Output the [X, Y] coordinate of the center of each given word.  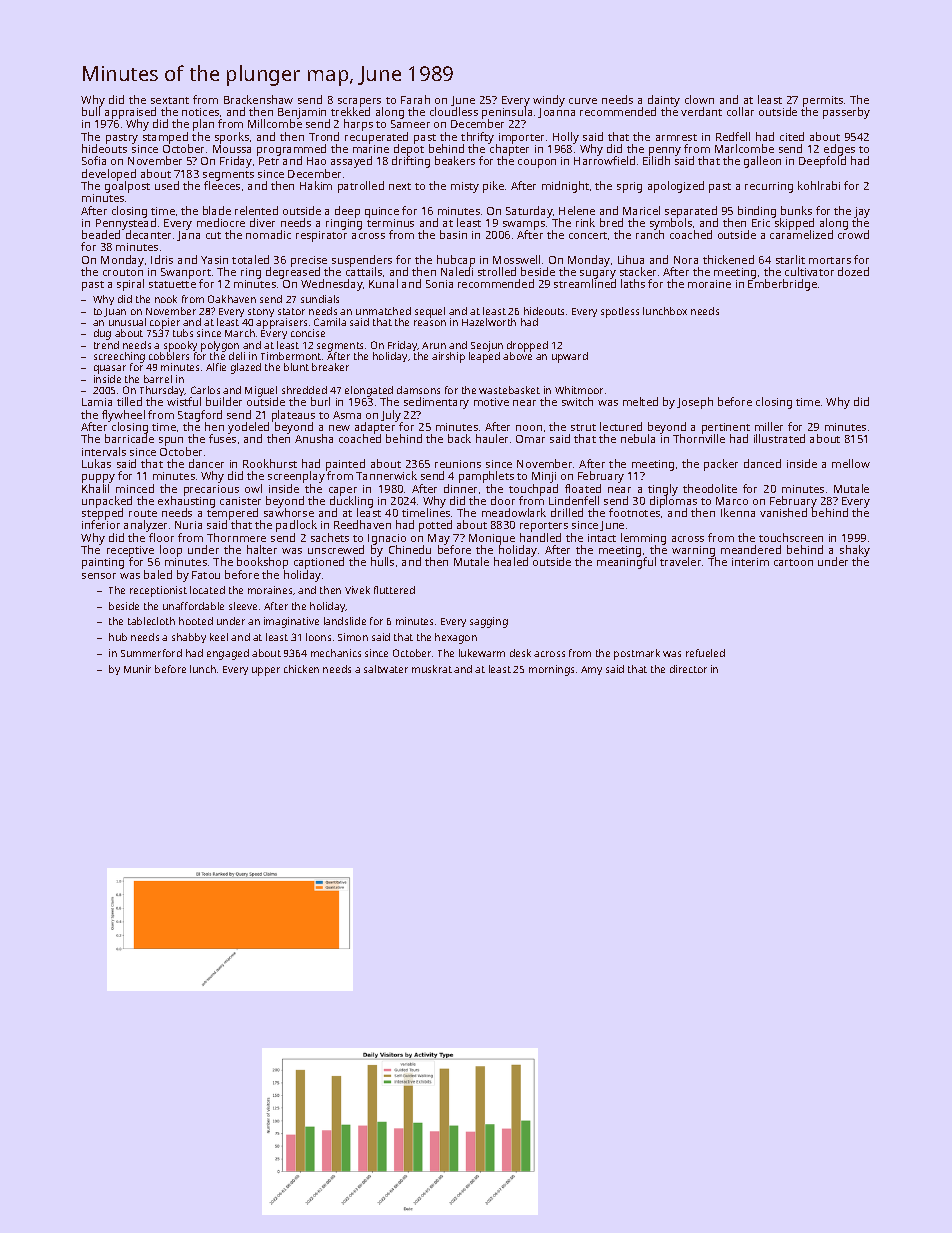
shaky [855, 551]
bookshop [262, 563]
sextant [170, 100]
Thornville [699, 439]
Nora [686, 260]
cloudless [454, 111]
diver [262, 222]
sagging [489, 622]
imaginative [291, 622]
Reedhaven [362, 524]
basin [453, 234]
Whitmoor [579, 390]
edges [839, 150]
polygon [220, 346]
